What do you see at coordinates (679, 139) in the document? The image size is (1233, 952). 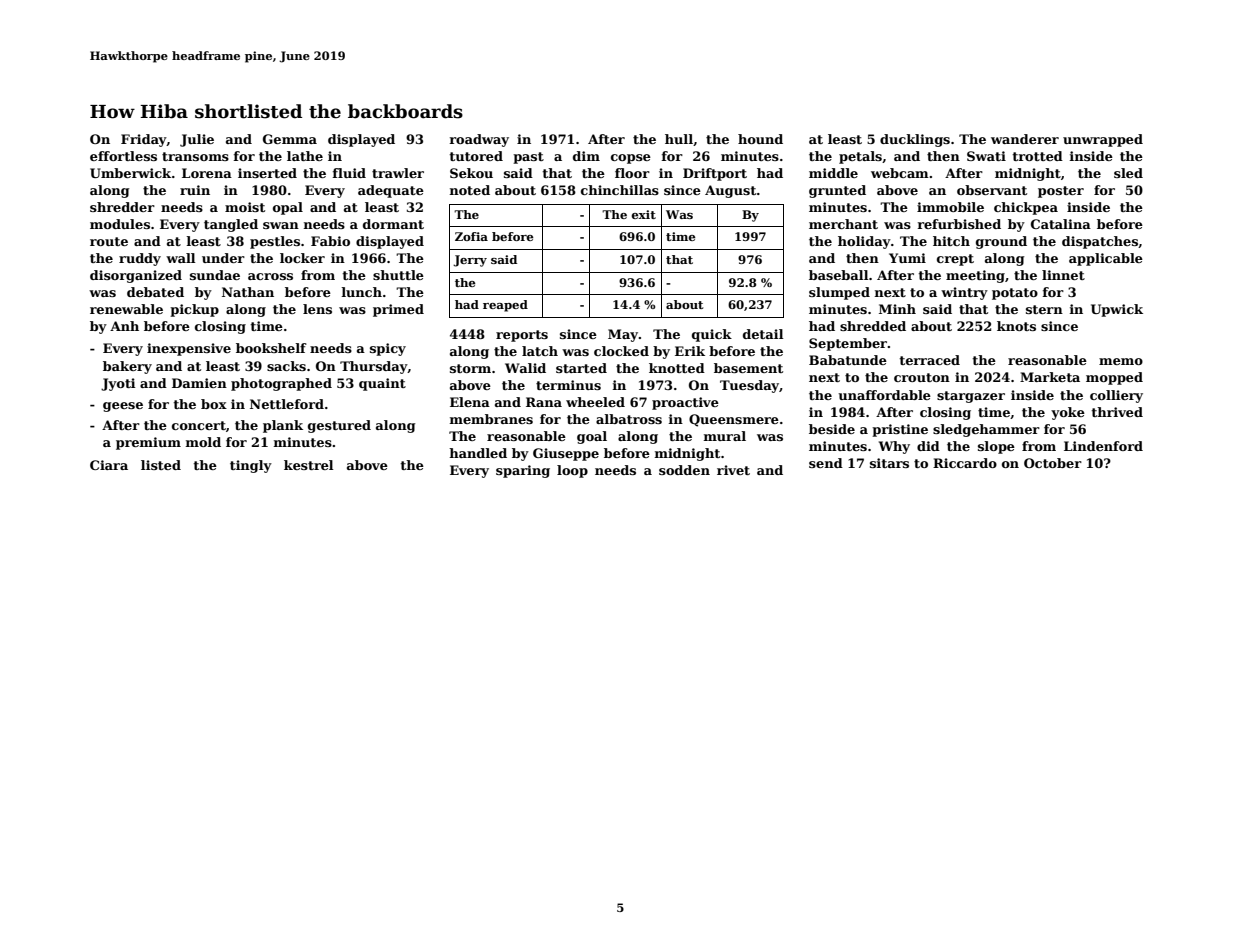 I see `hull` at bounding box center [679, 139].
